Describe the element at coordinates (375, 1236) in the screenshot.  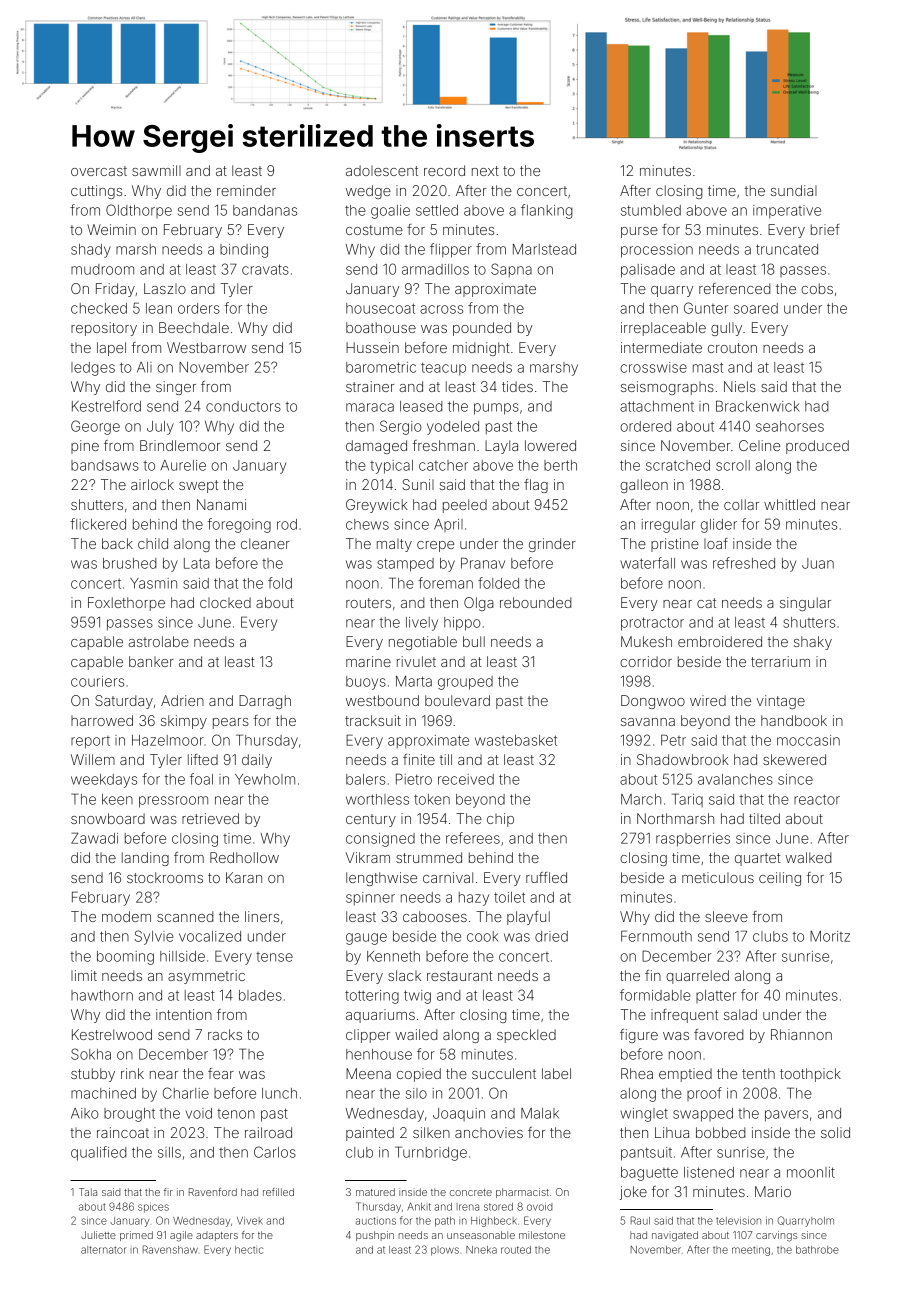
I see `pushpin` at that location.
